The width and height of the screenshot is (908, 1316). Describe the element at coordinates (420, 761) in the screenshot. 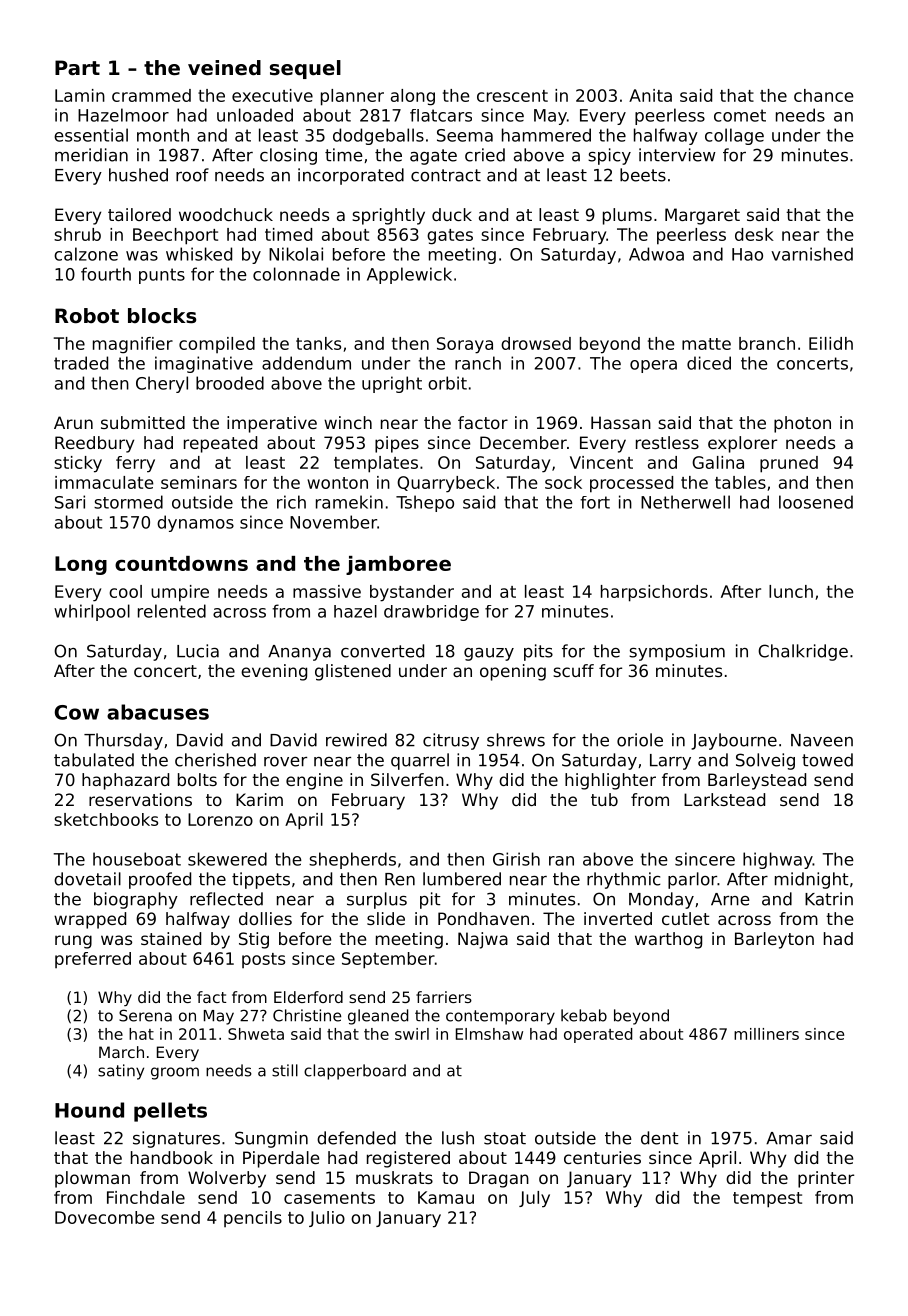

I see `quarrel` at that location.
